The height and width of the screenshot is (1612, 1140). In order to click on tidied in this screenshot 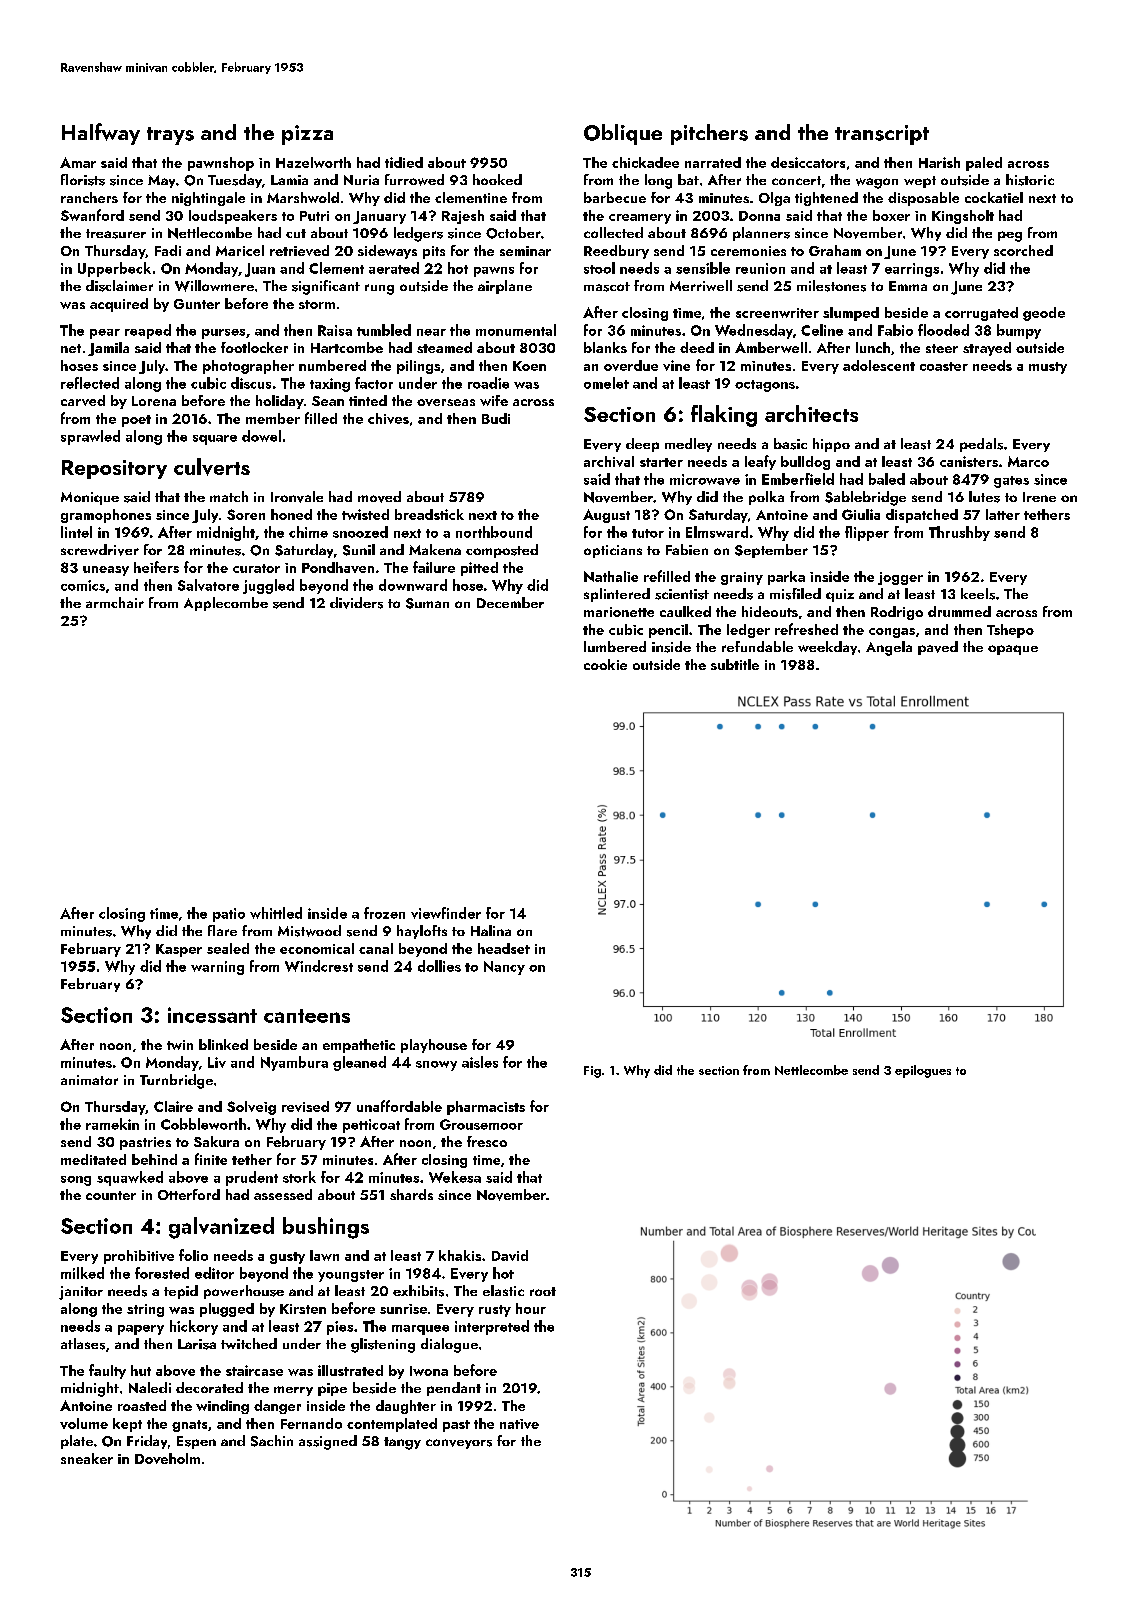, I will do `click(404, 162)`.
